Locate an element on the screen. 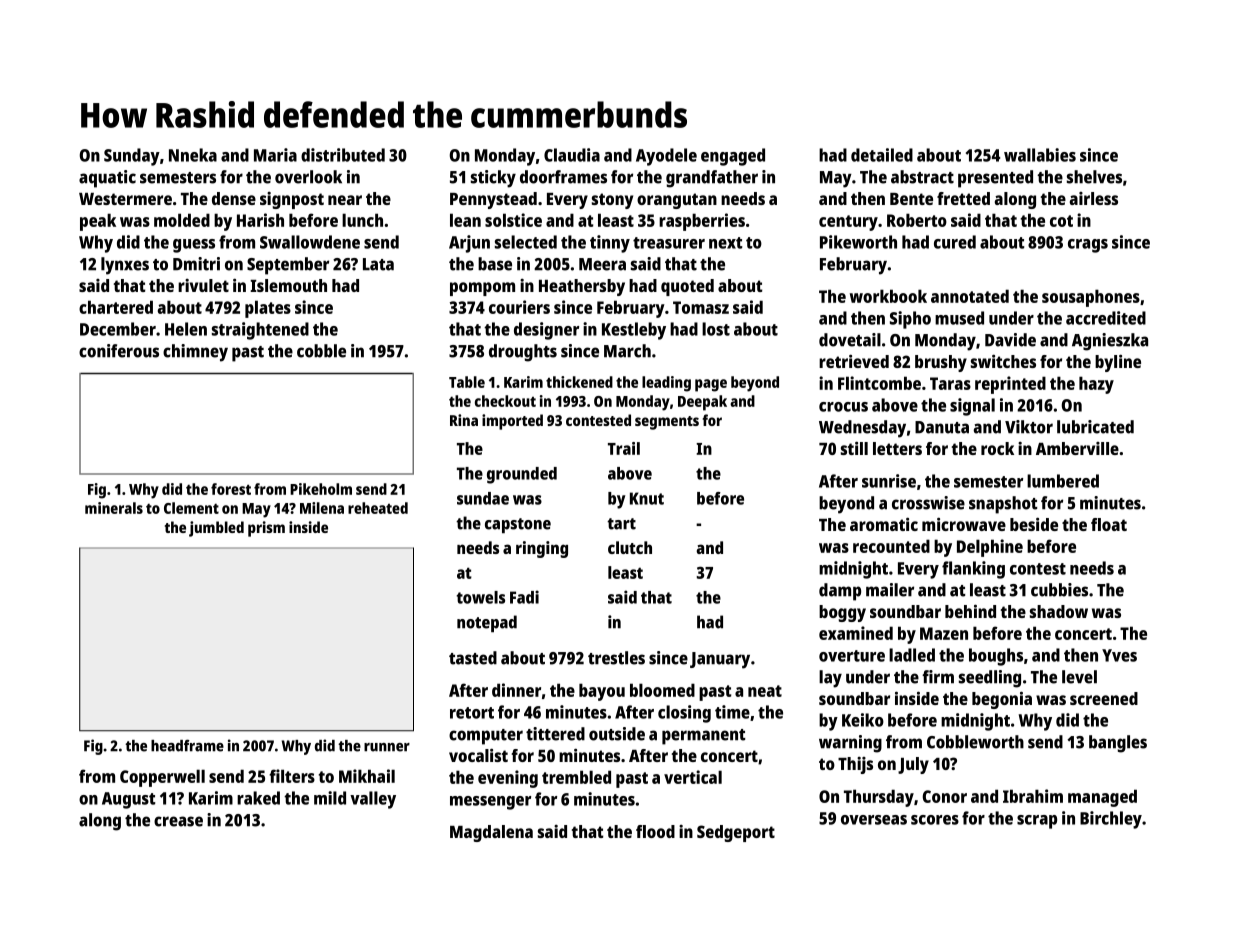 Image resolution: width=1233 pixels, height=952 pixels. scrap is located at coordinates (1037, 822).
